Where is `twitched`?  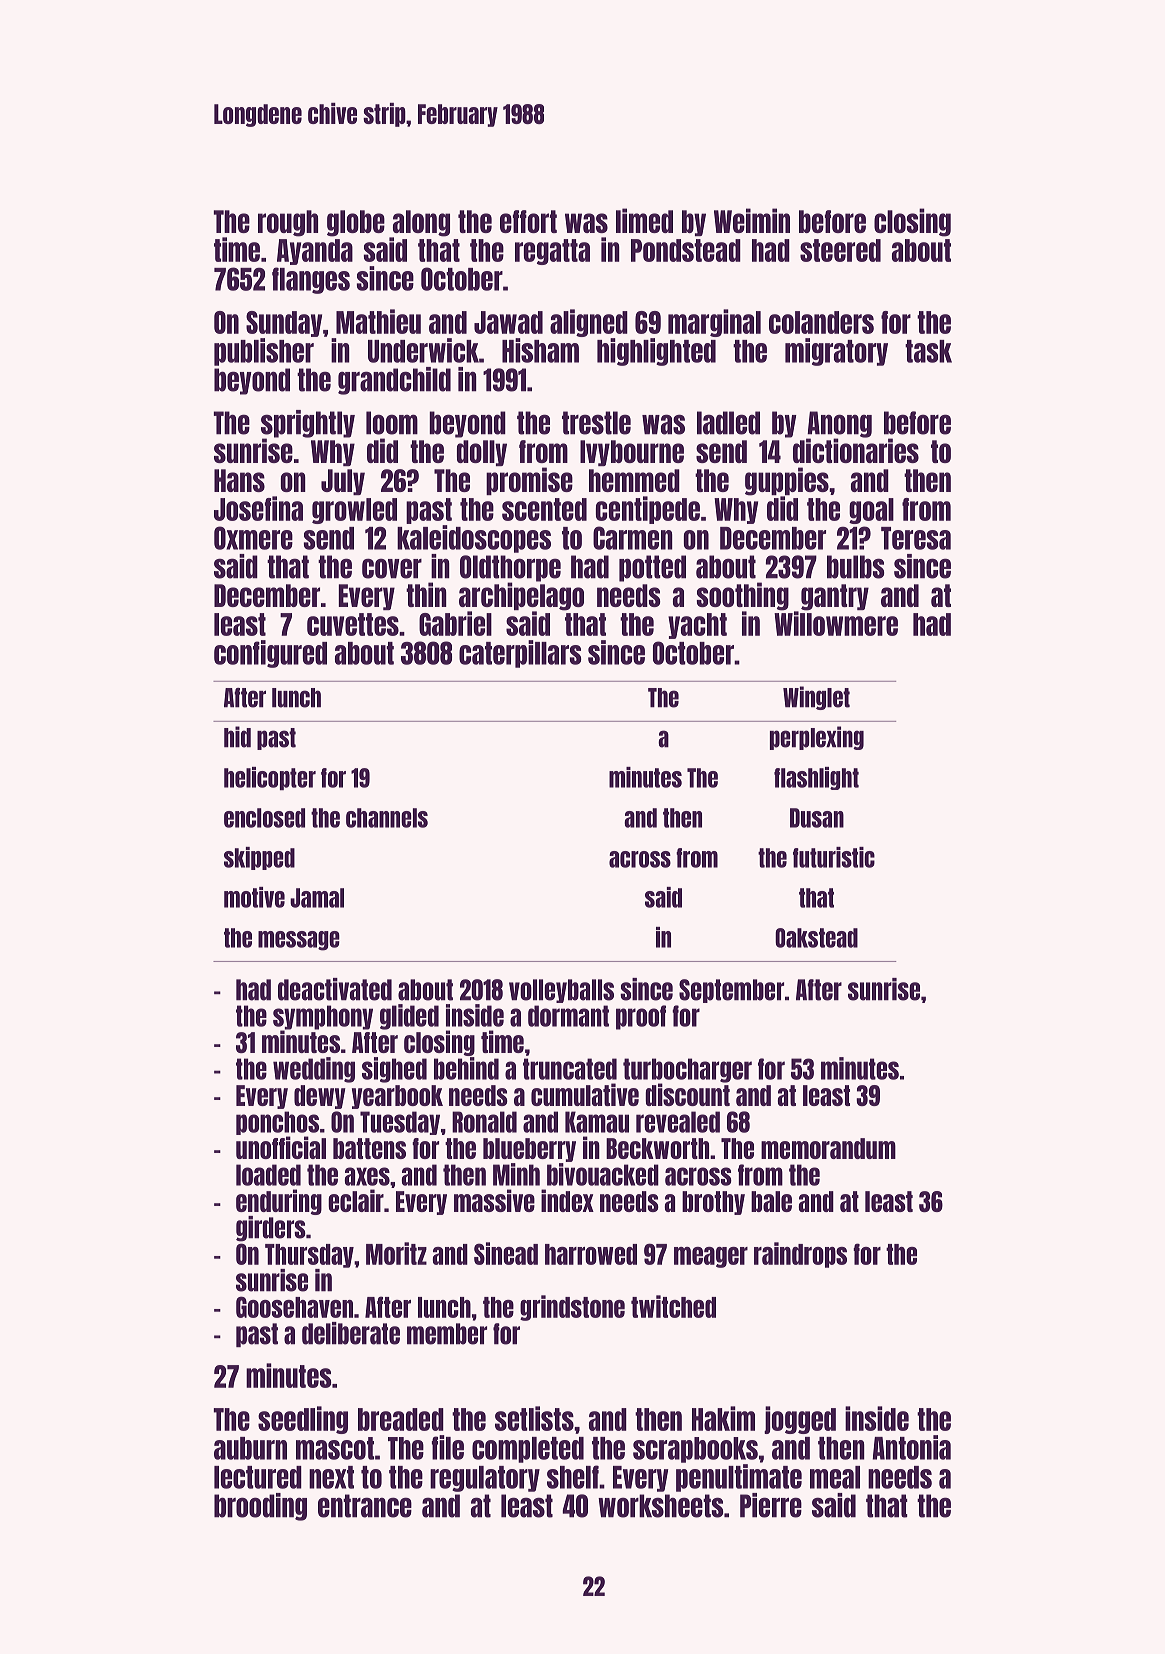
twitched is located at coordinates (673, 1306).
